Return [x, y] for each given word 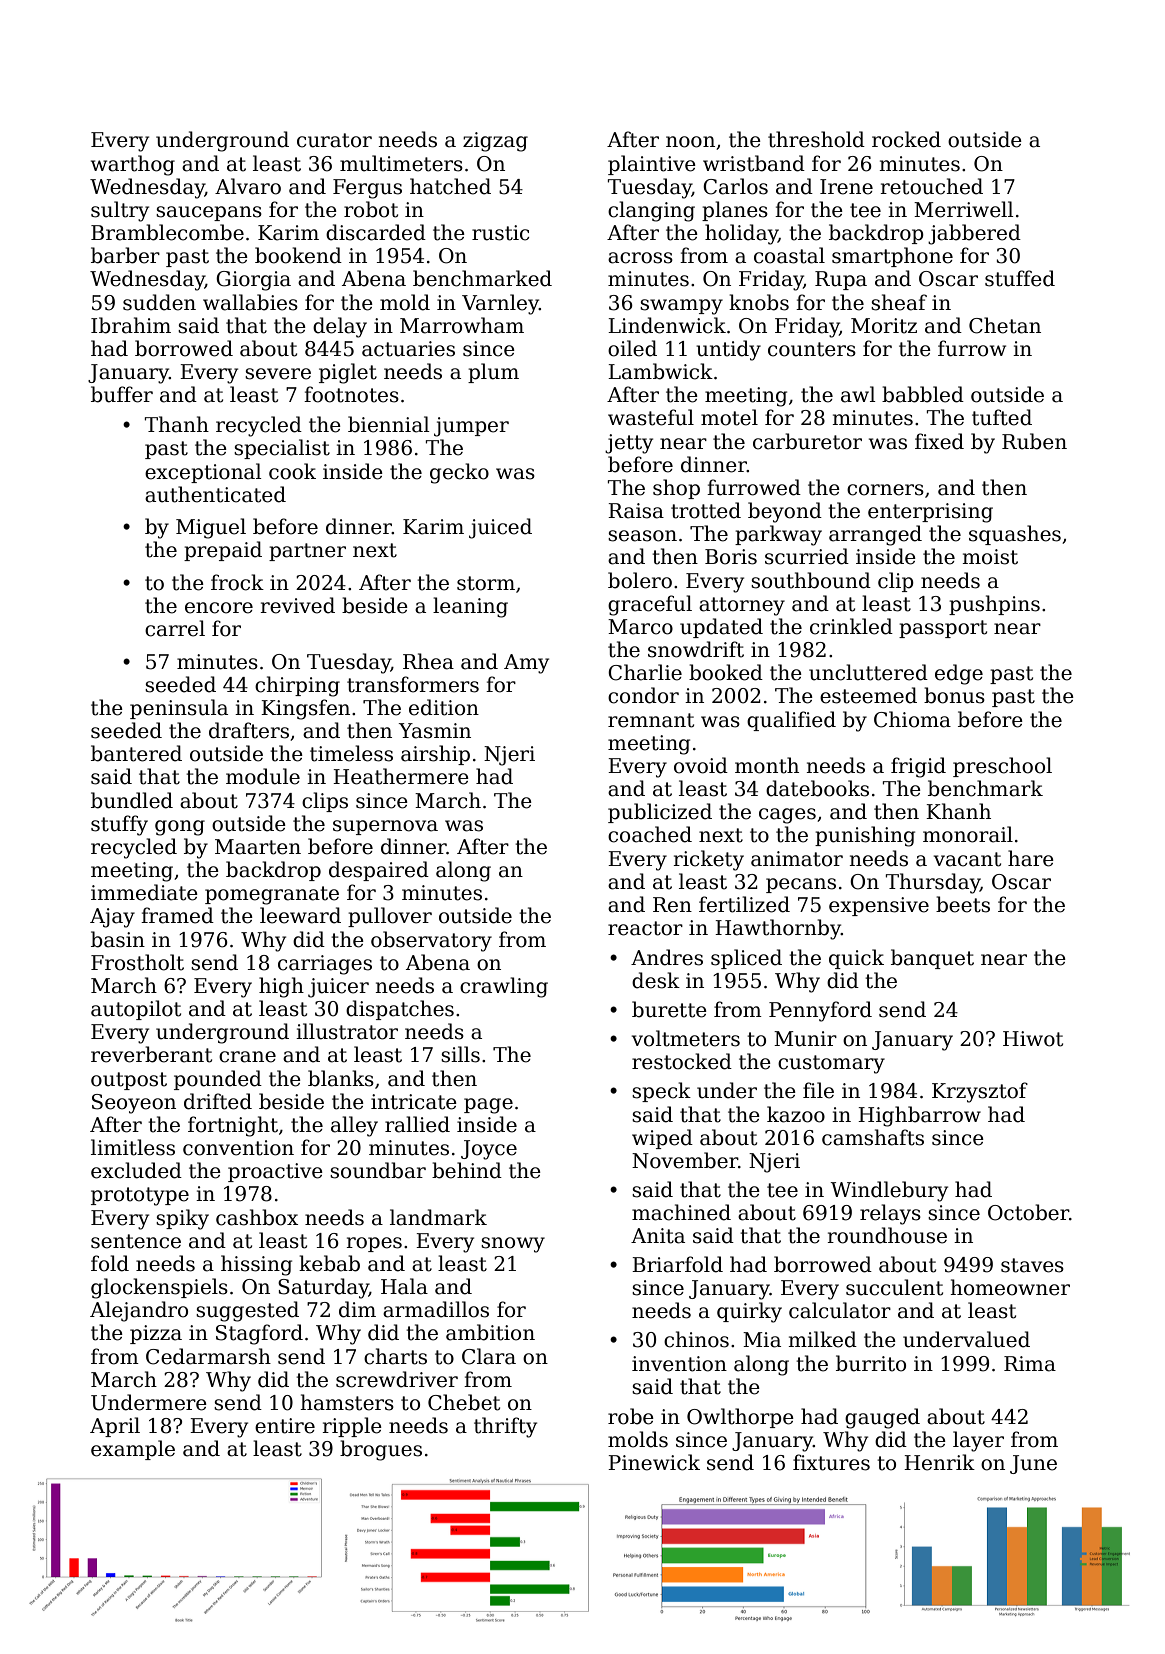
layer [978, 1441]
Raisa [636, 511]
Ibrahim [131, 325]
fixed [939, 441]
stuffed [1020, 278]
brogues [381, 1450]
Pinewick [654, 1462]
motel [729, 417]
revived [297, 605]
